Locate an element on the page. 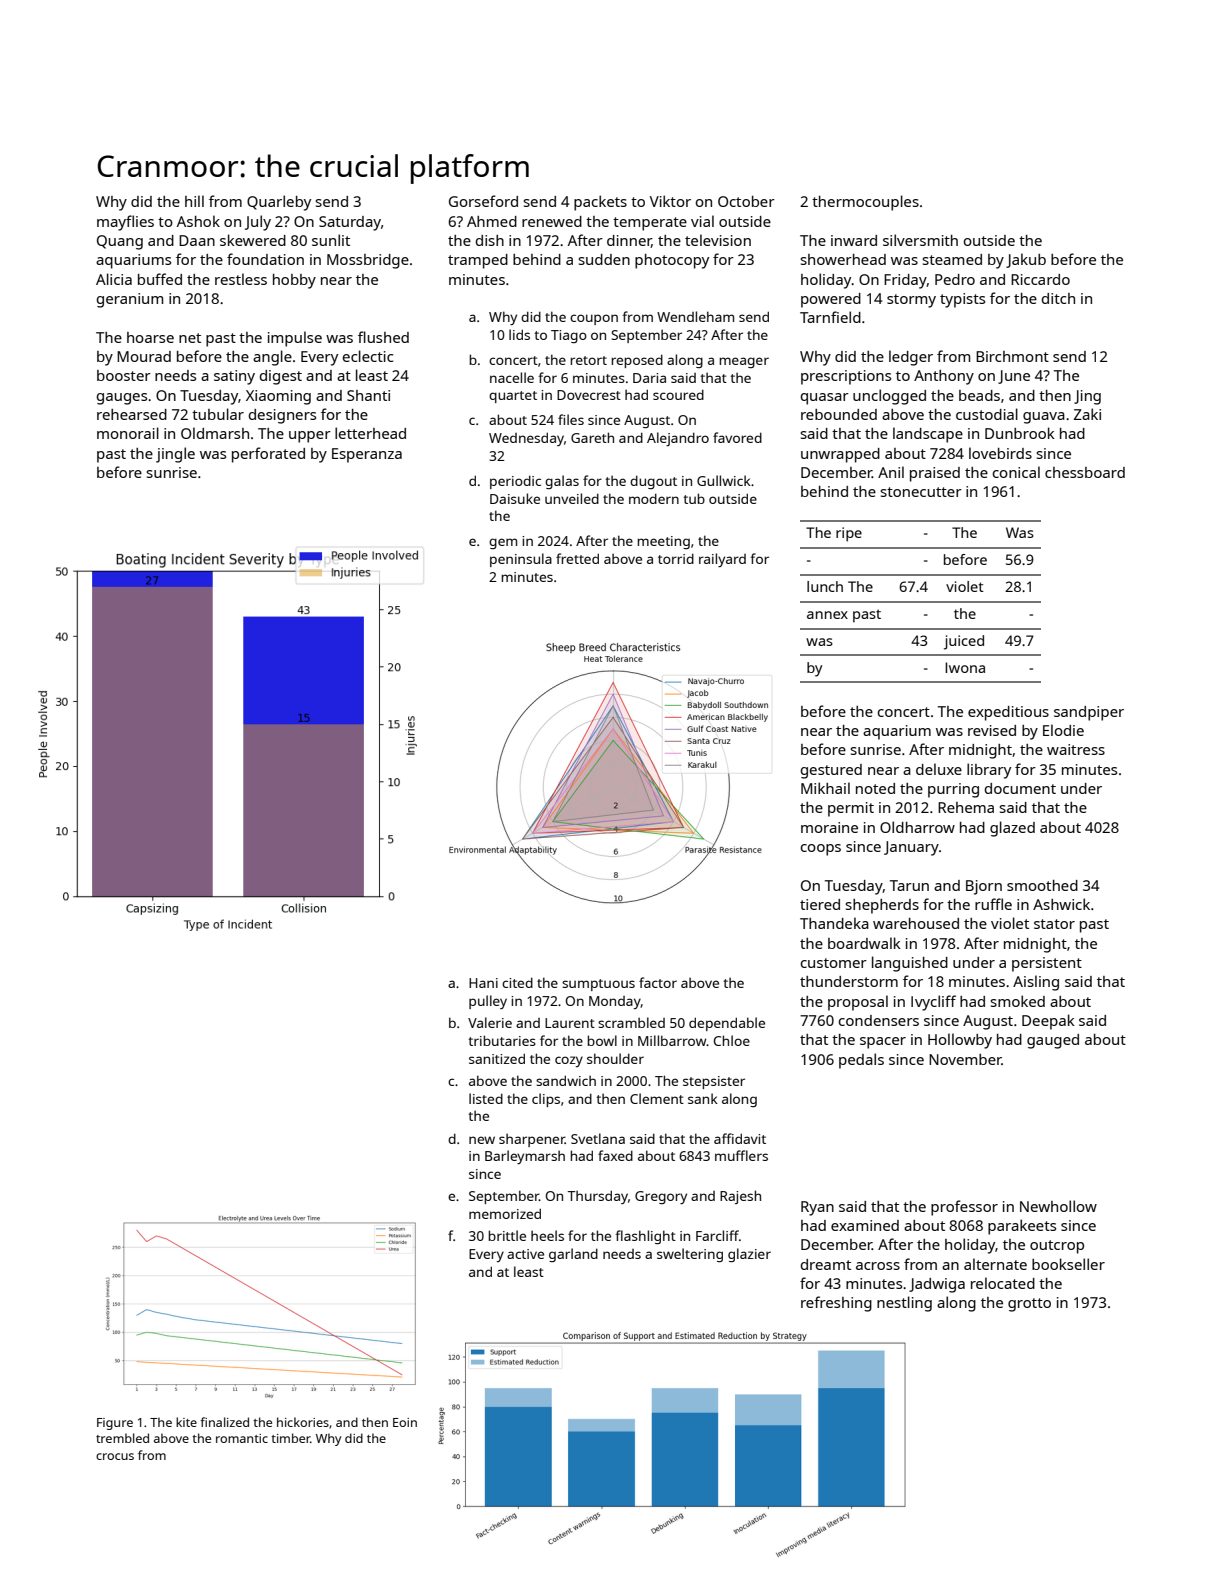 This document has height=1583, width=1223. meager is located at coordinates (744, 362).
